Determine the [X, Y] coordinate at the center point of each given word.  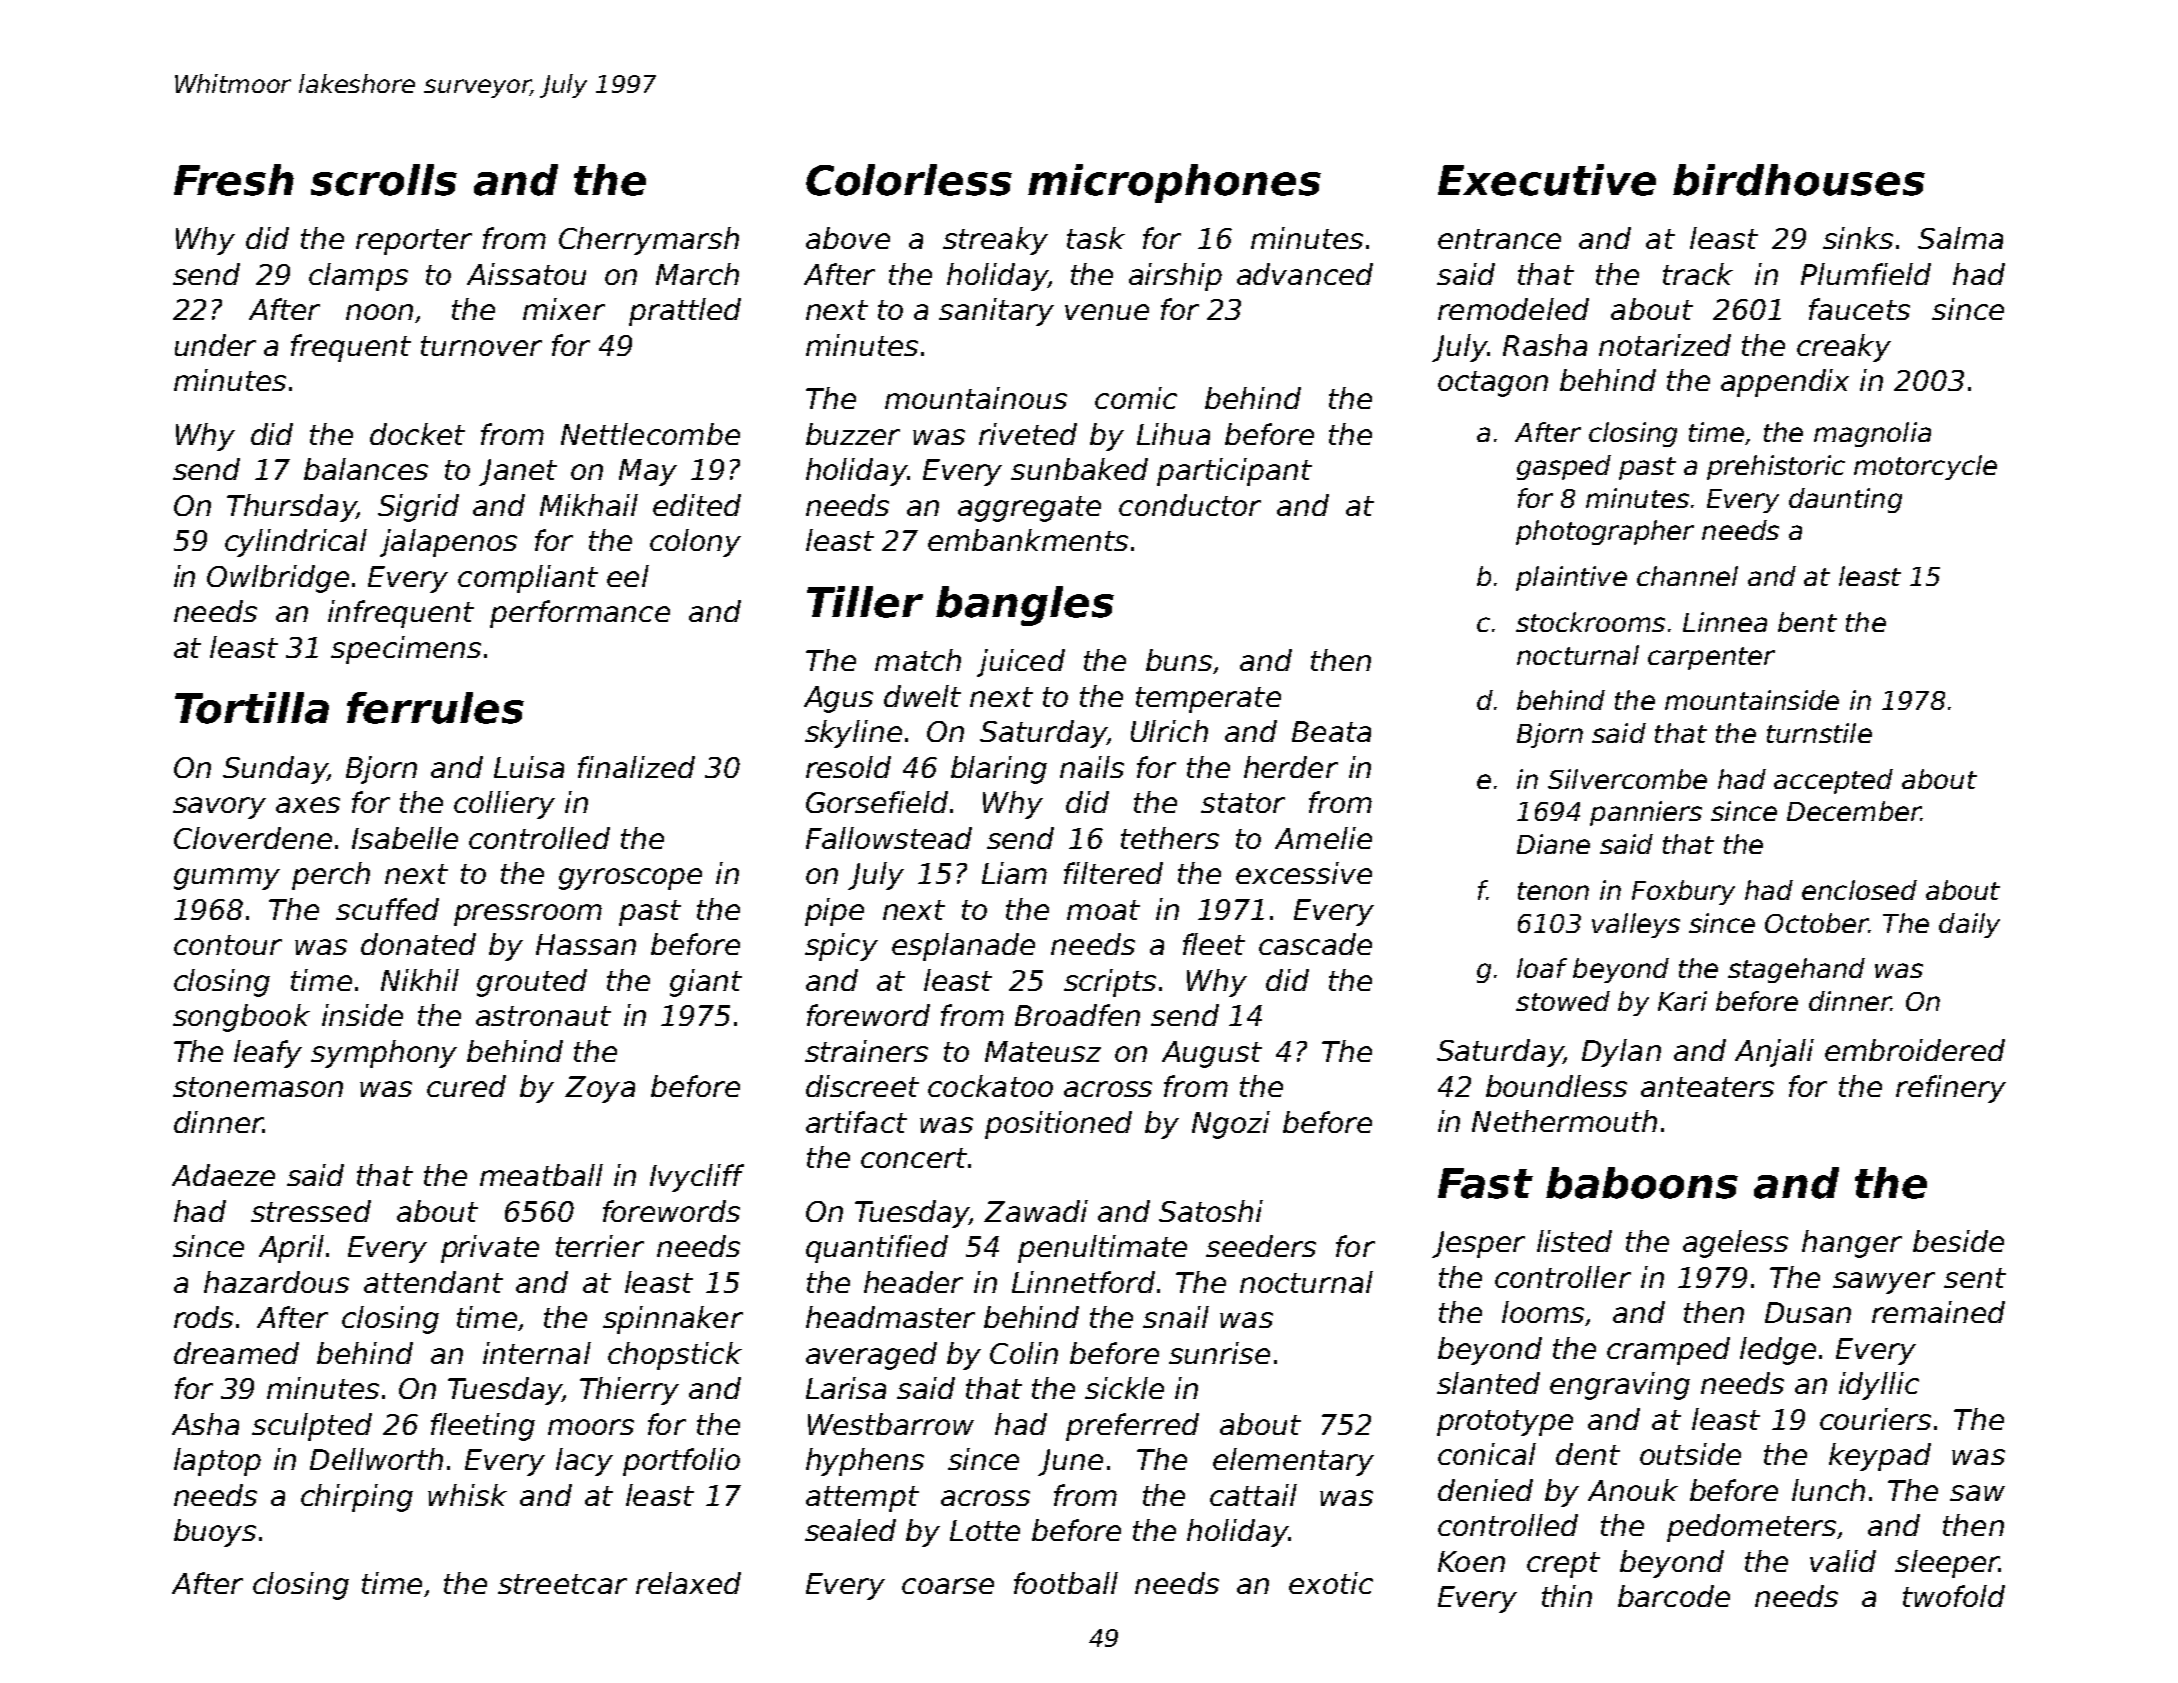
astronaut [543, 1016]
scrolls [384, 180]
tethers [1170, 838]
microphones [1174, 183]
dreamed [236, 1353]
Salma [1960, 238]
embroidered [1915, 1050]
